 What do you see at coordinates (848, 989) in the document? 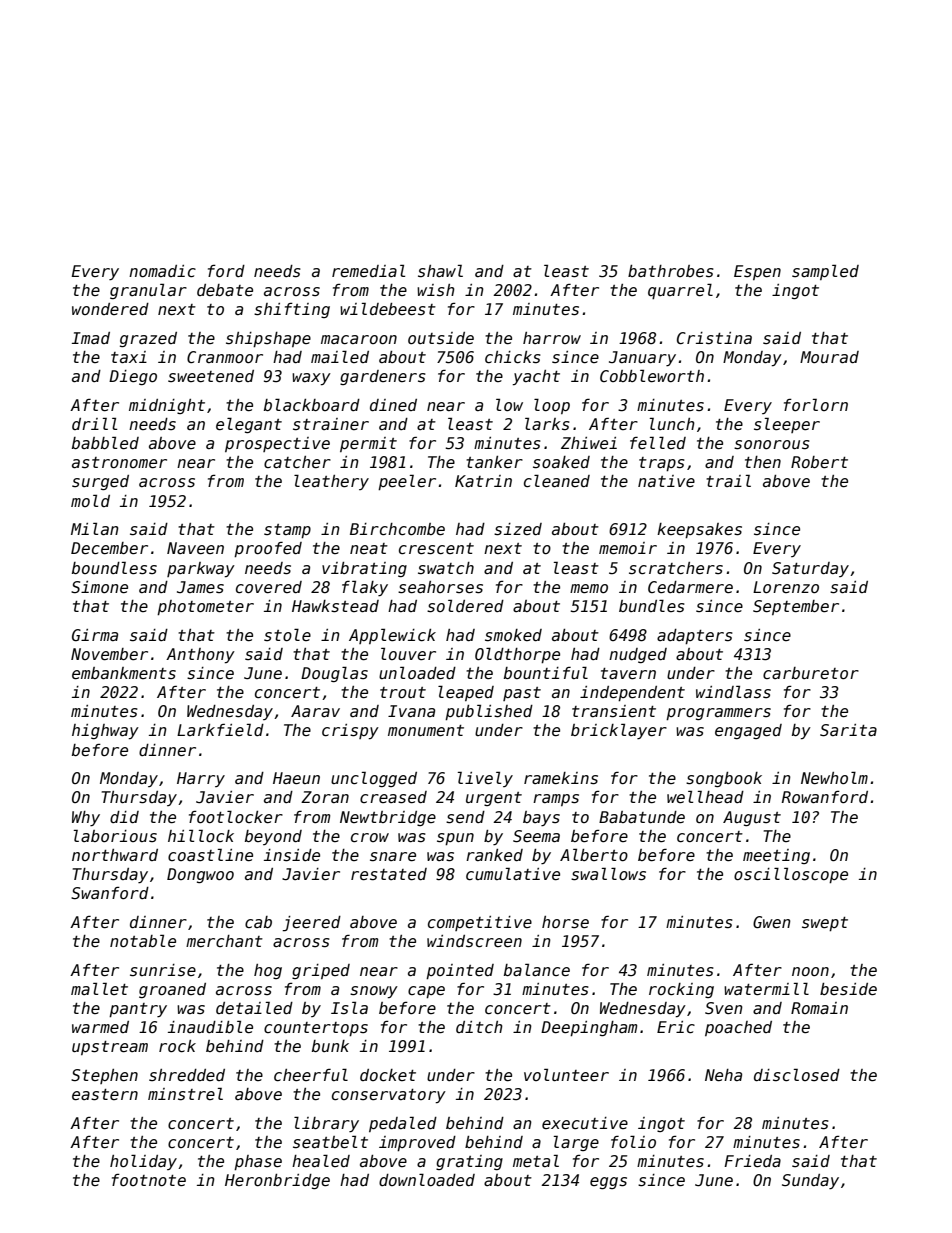
I see `beside` at bounding box center [848, 989].
